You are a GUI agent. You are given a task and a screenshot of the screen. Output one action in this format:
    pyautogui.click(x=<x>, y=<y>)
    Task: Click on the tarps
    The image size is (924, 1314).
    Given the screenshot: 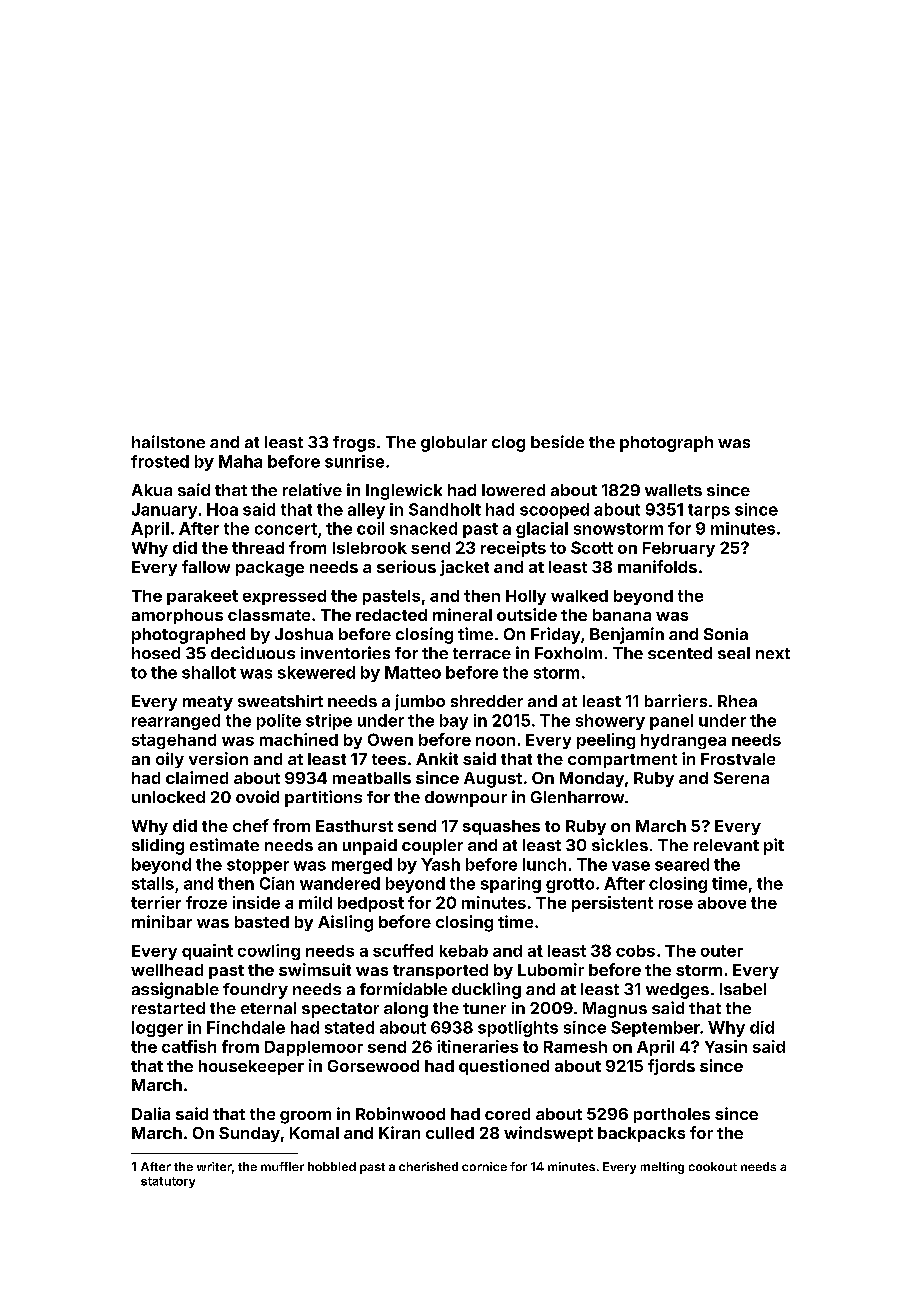 What is the action you would take?
    pyautogui.click(x=709, y=511)
